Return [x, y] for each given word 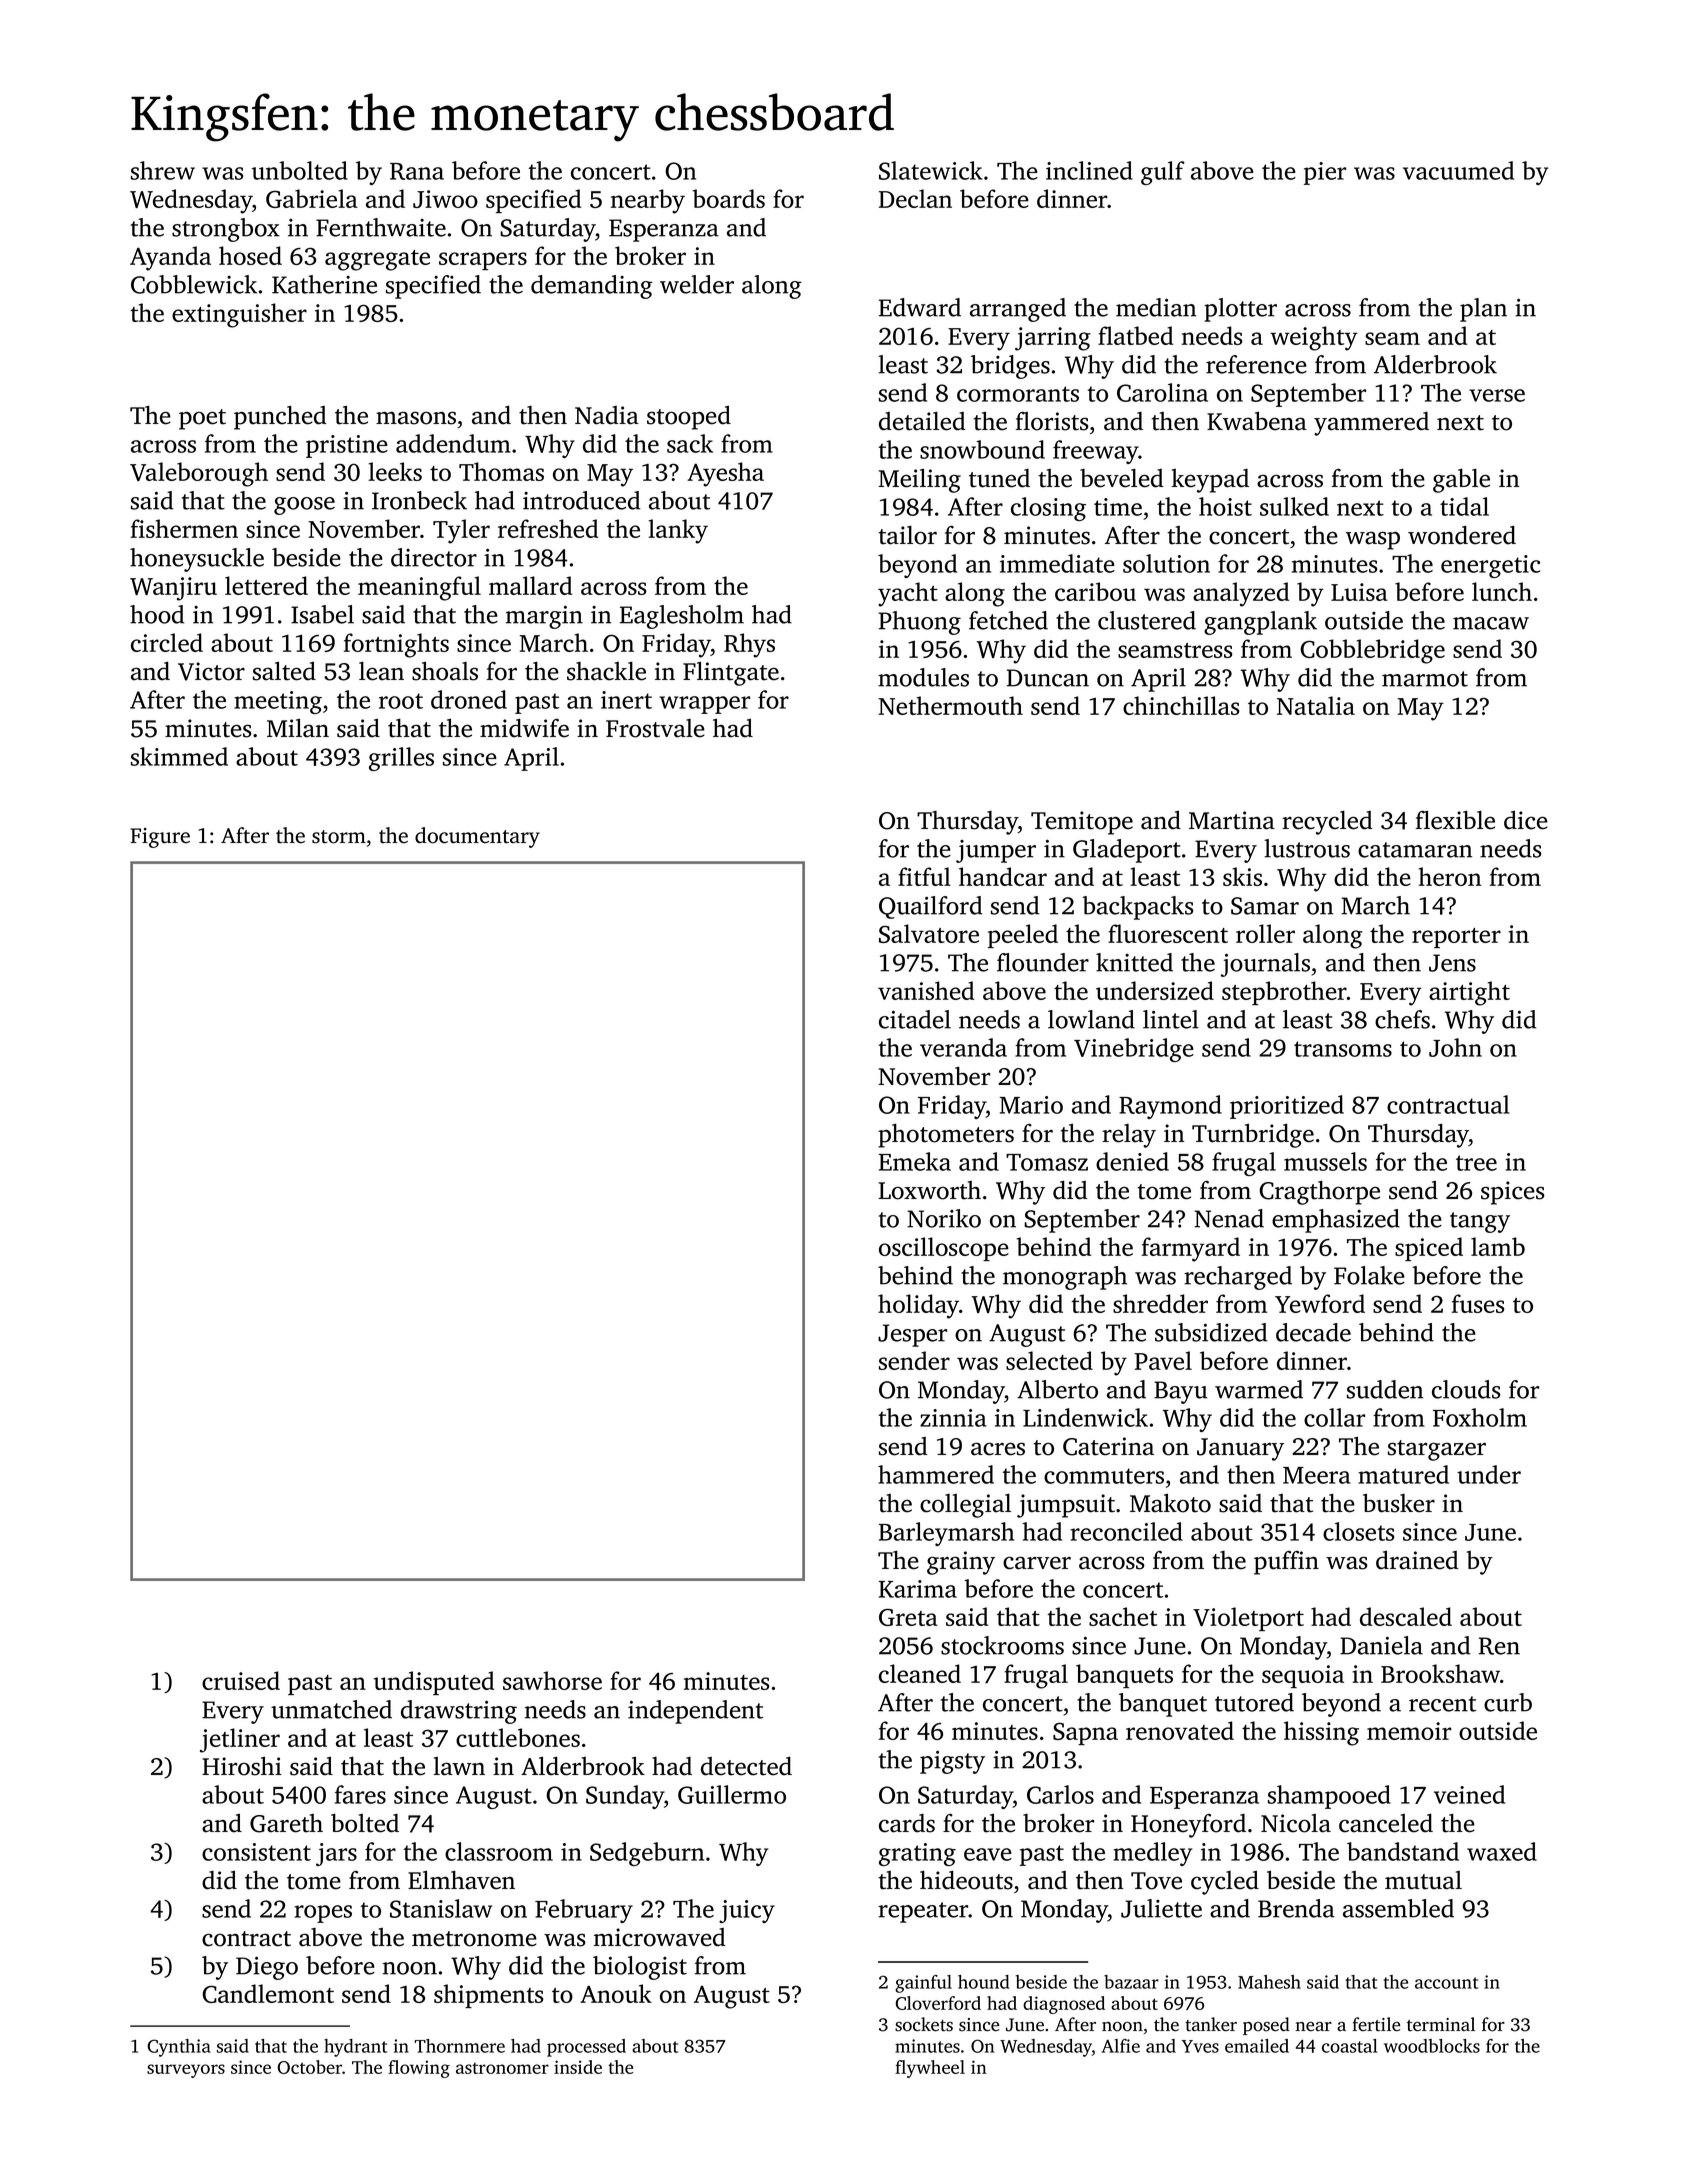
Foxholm [1480, 1417]
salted [284, 671]
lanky [678, 531]
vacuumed [1458, 170]
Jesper [912, 1335]
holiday [918, 1306]
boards [728, 198]
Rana [417, 171]
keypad [1210, 481]
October [309, 2067]
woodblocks [1432, 2046]
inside [578, 2067]
